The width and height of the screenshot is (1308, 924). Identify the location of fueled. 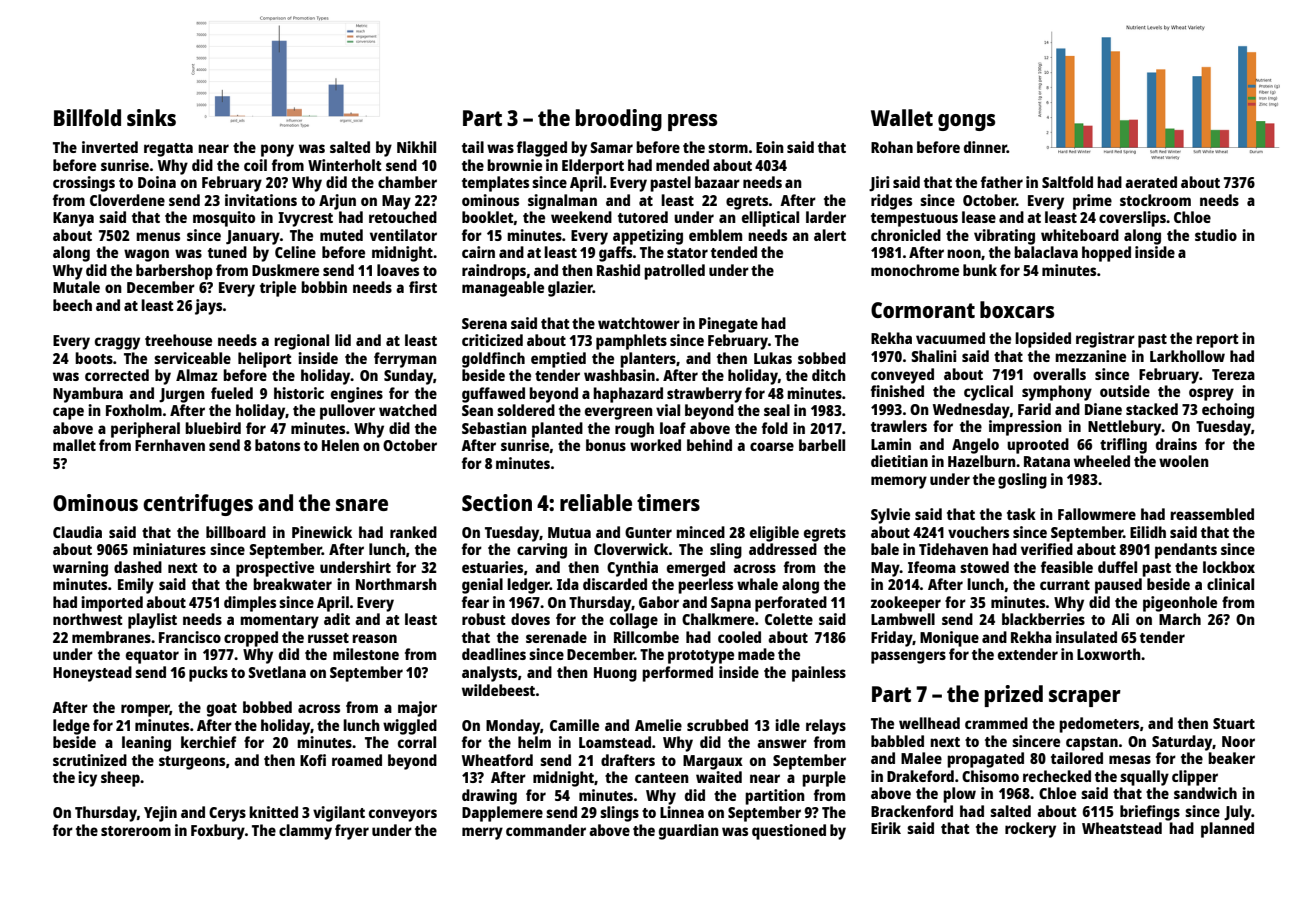
(232, 393).
